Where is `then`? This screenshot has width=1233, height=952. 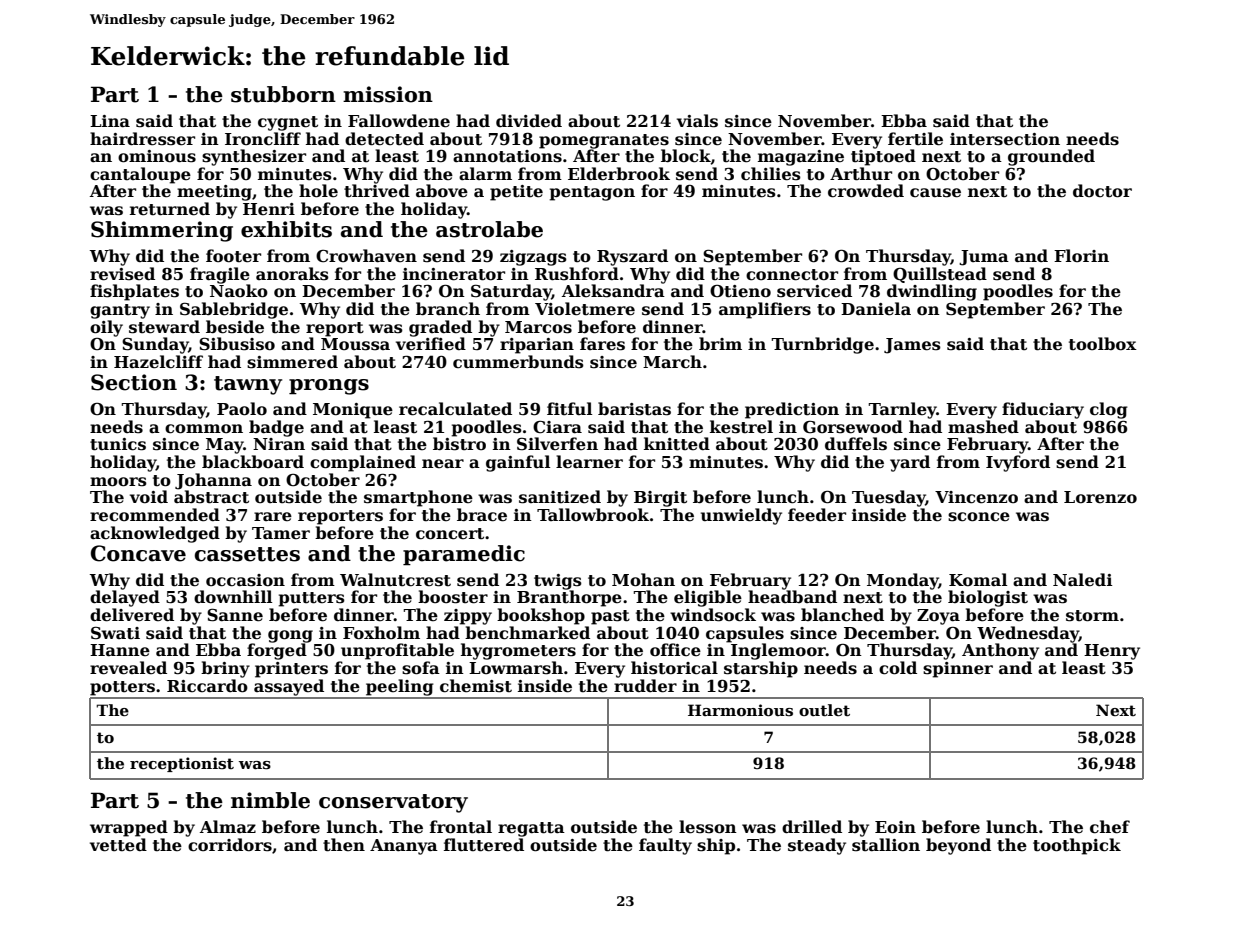 then is located at coordinates (344, 845).
